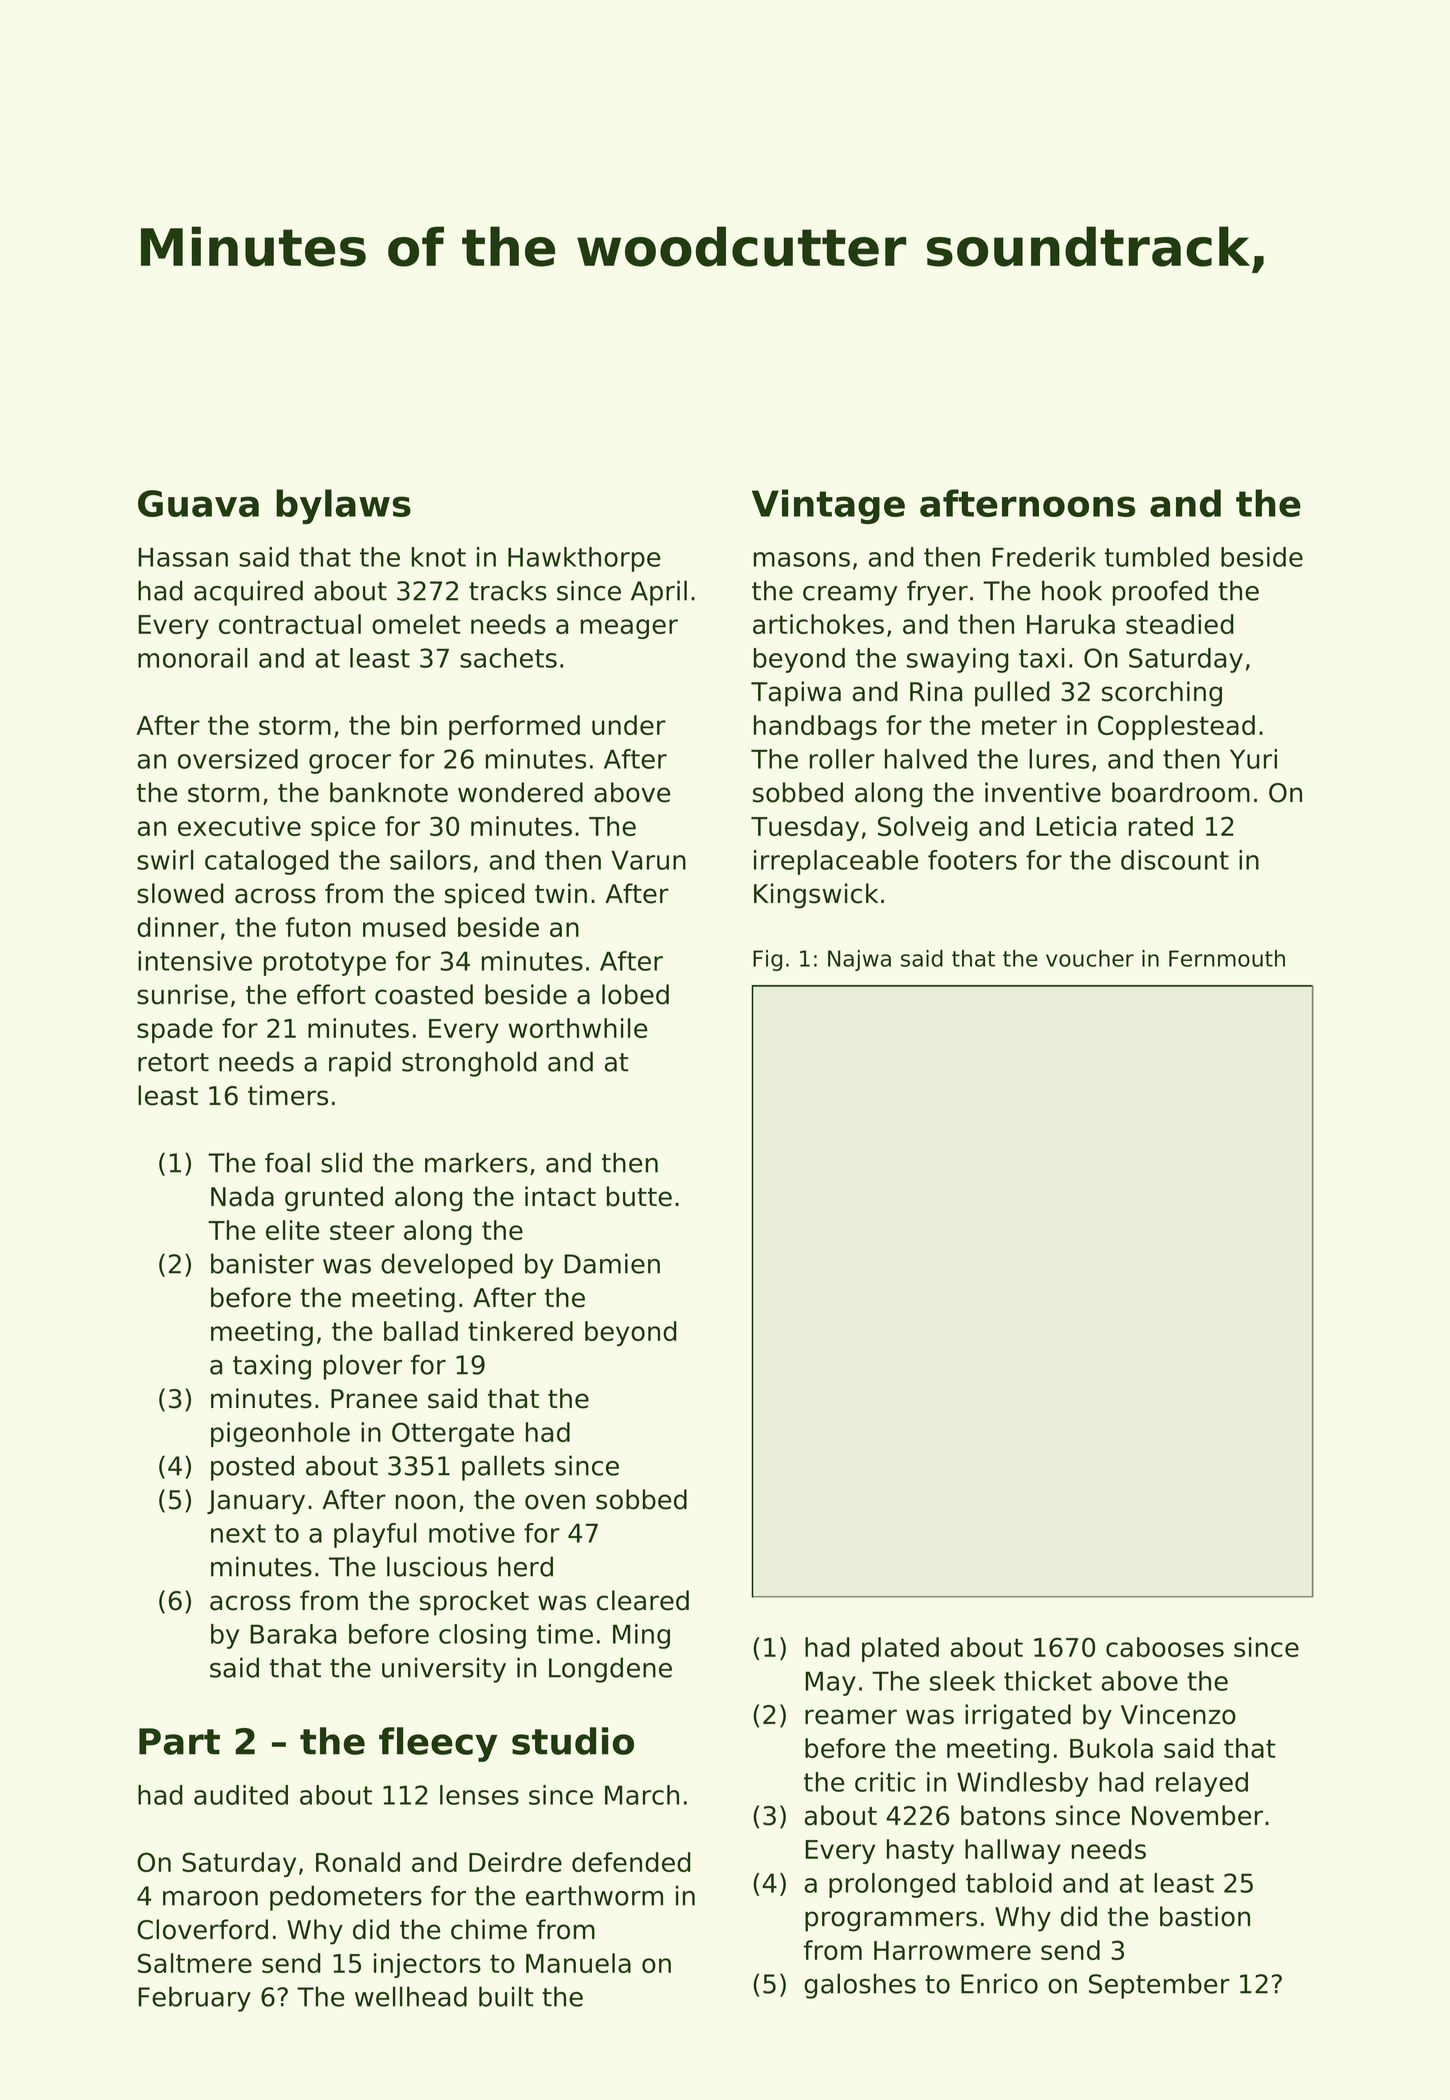  What do you see at coordinates (287, 1162) in the image?
I see `foal` at bounding box center [287, 1162].
